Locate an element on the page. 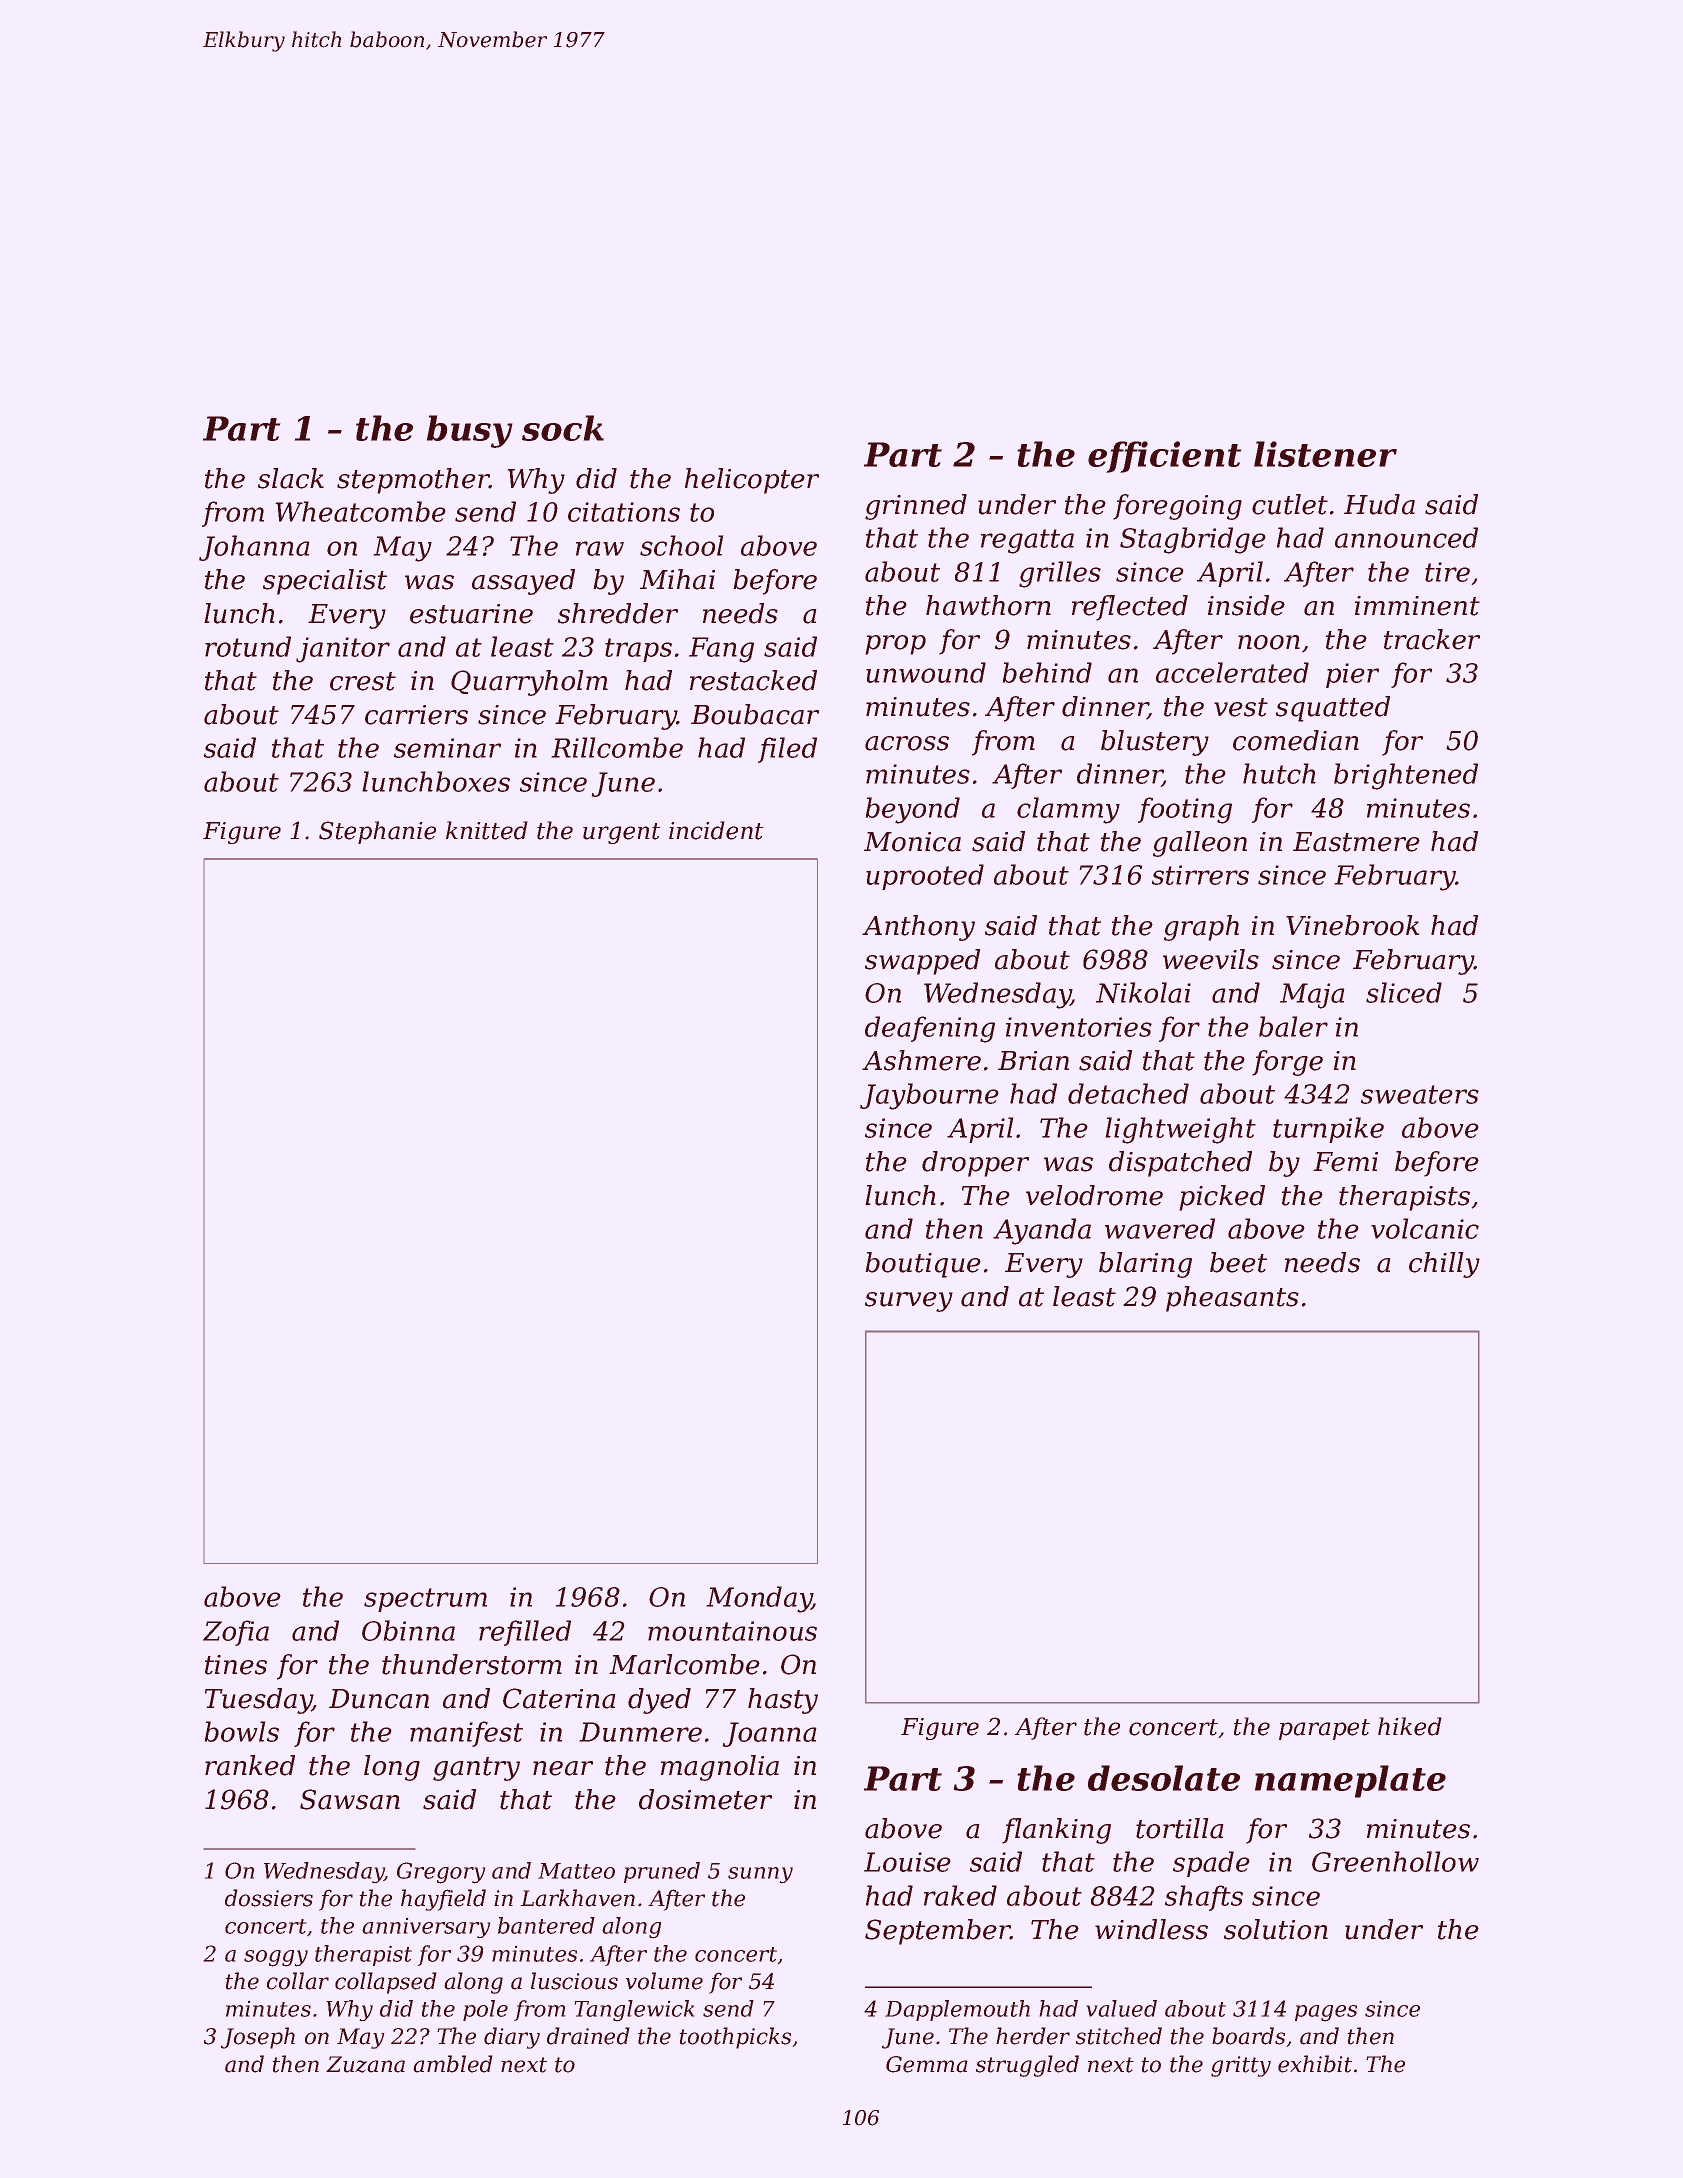 The height and width of the page is (2178, 1683). sunny is located at coordinates (760, 1875).
